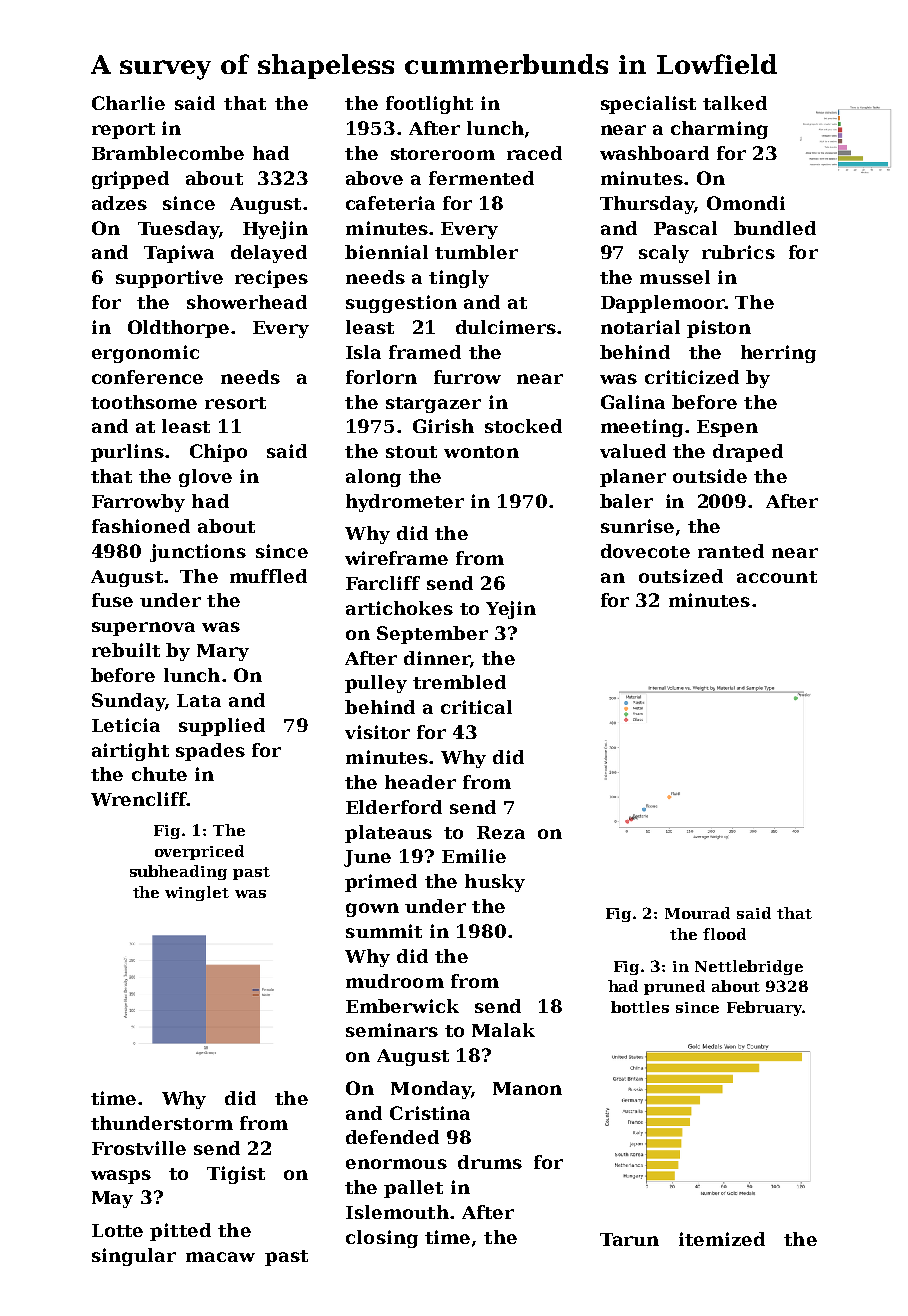 The width and height of the screenshot is (908, 1316). What do you see at coordinates (697, 913) in the screenshot?
I see `Mourad` at bounding box center [697, 913].
